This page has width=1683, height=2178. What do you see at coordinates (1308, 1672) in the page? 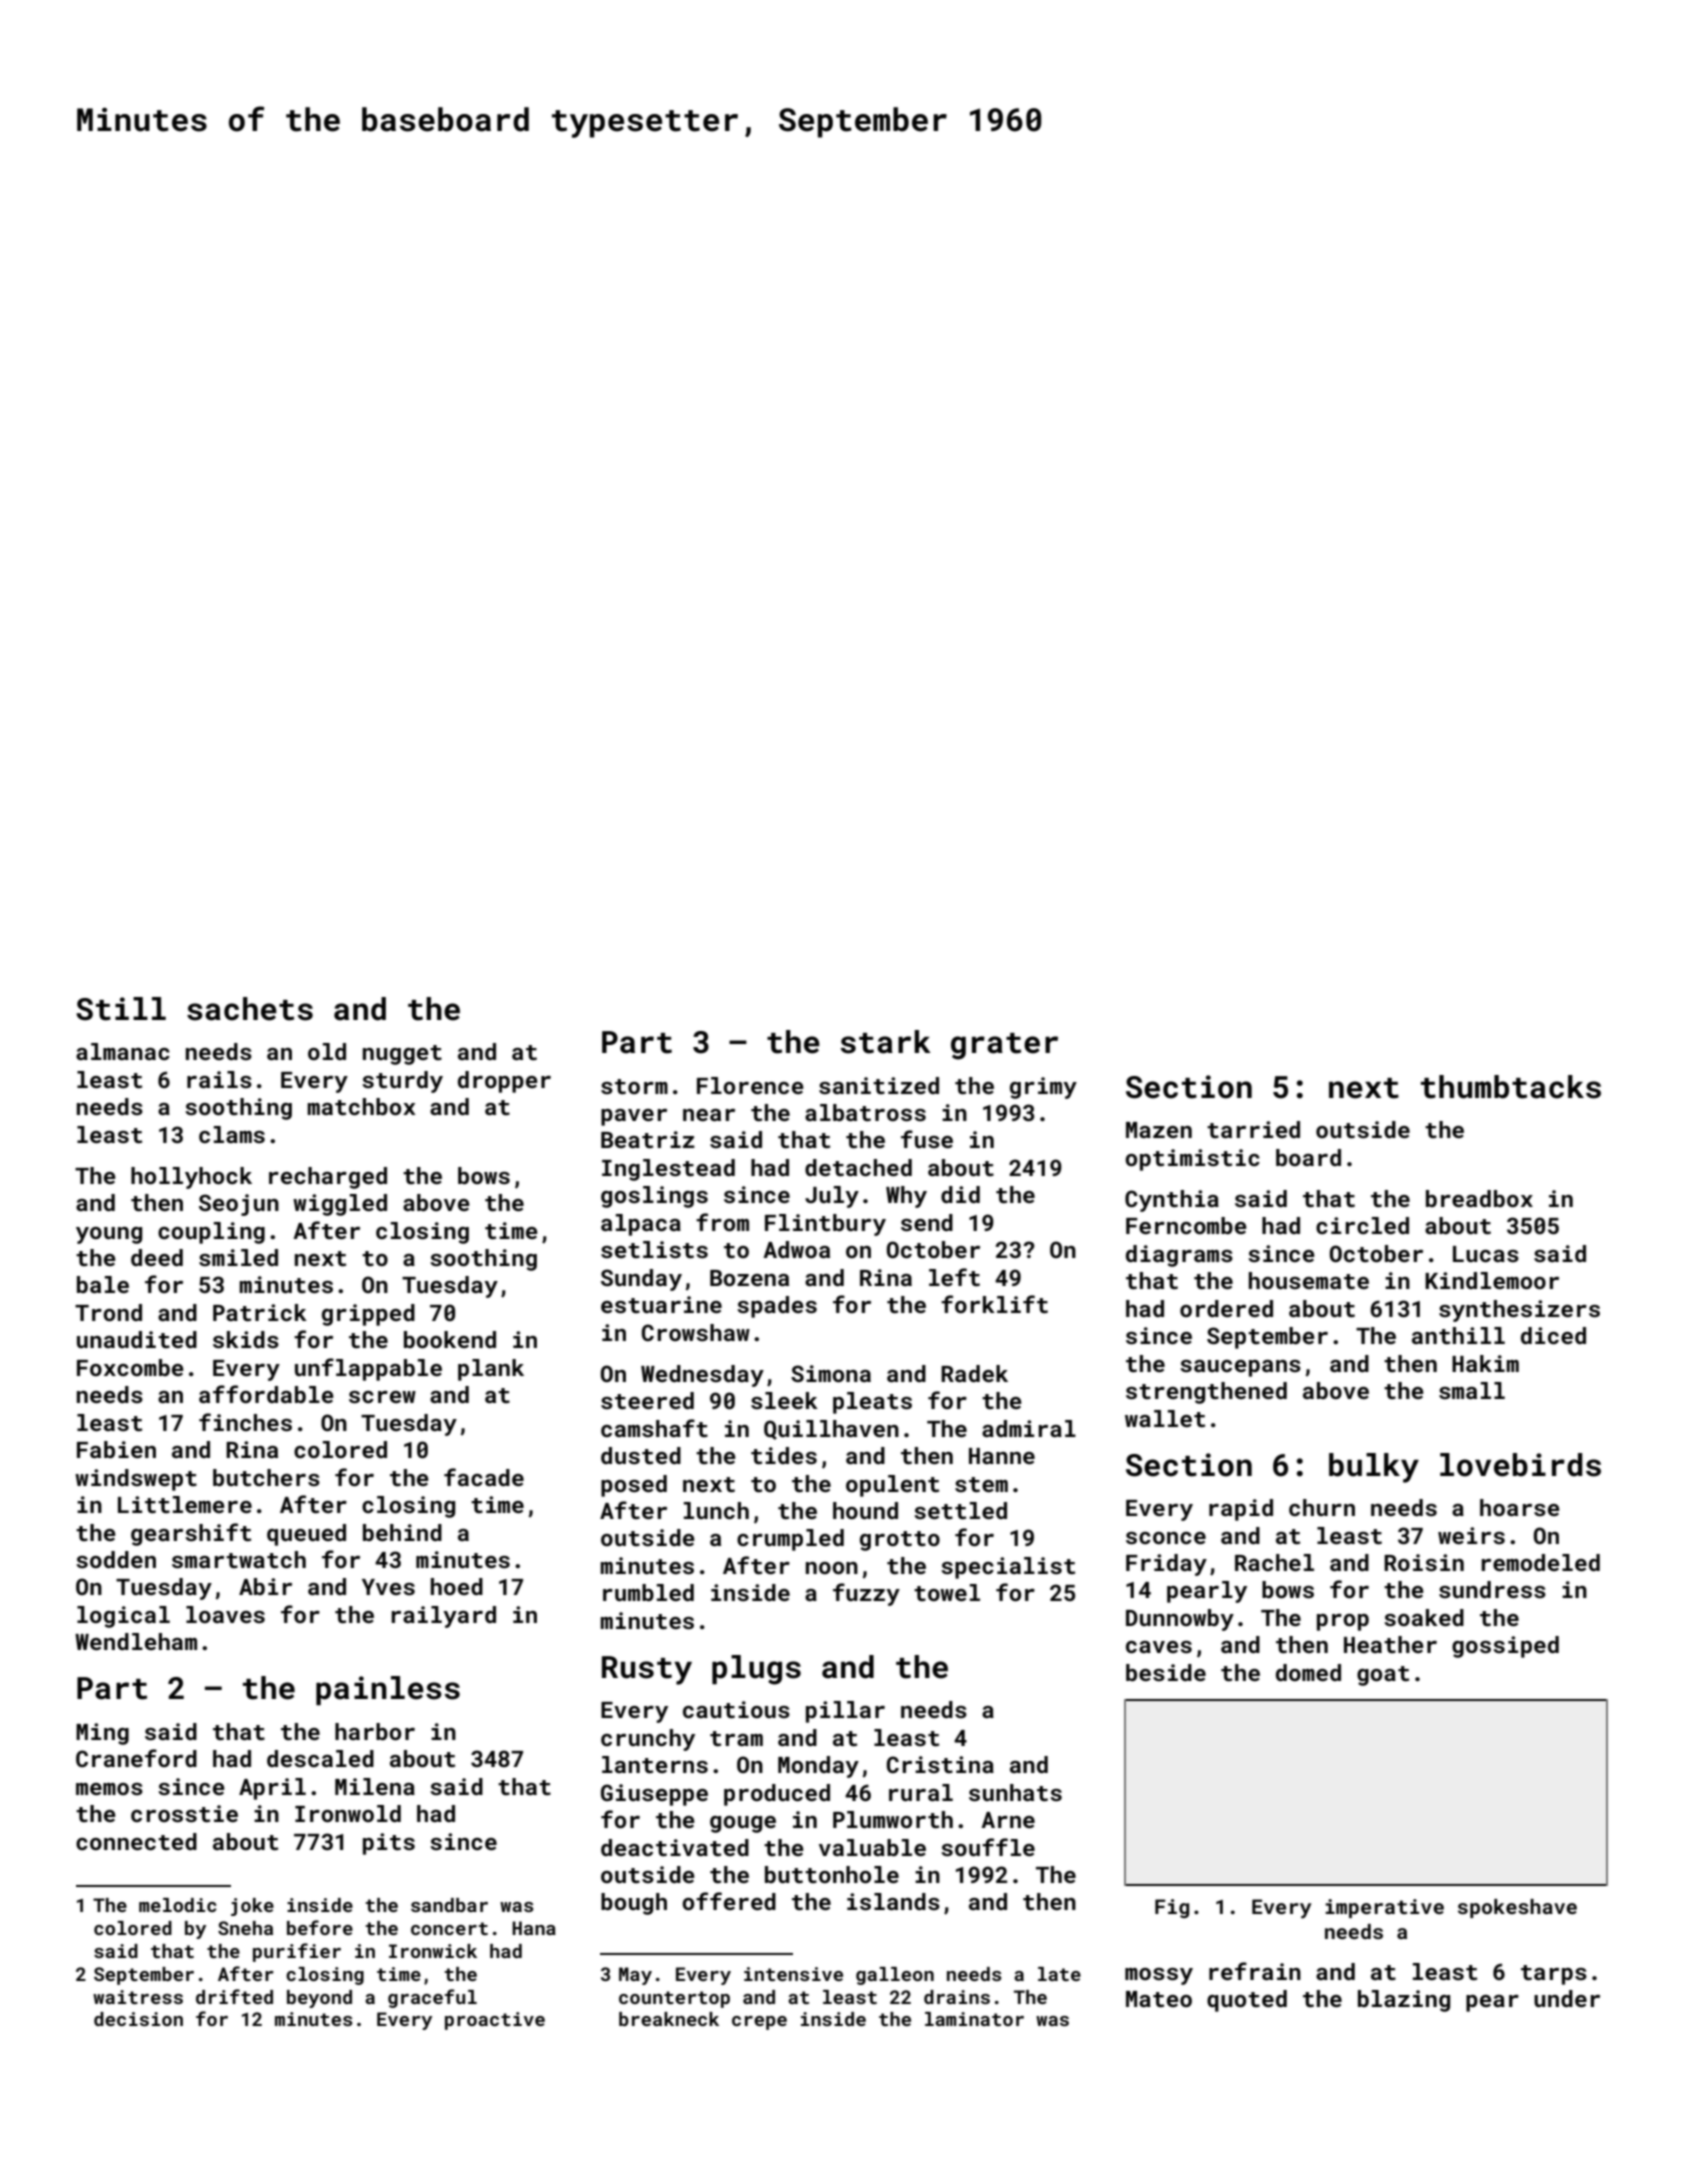
I see `domed` at bounding box center [1308, 1672].
